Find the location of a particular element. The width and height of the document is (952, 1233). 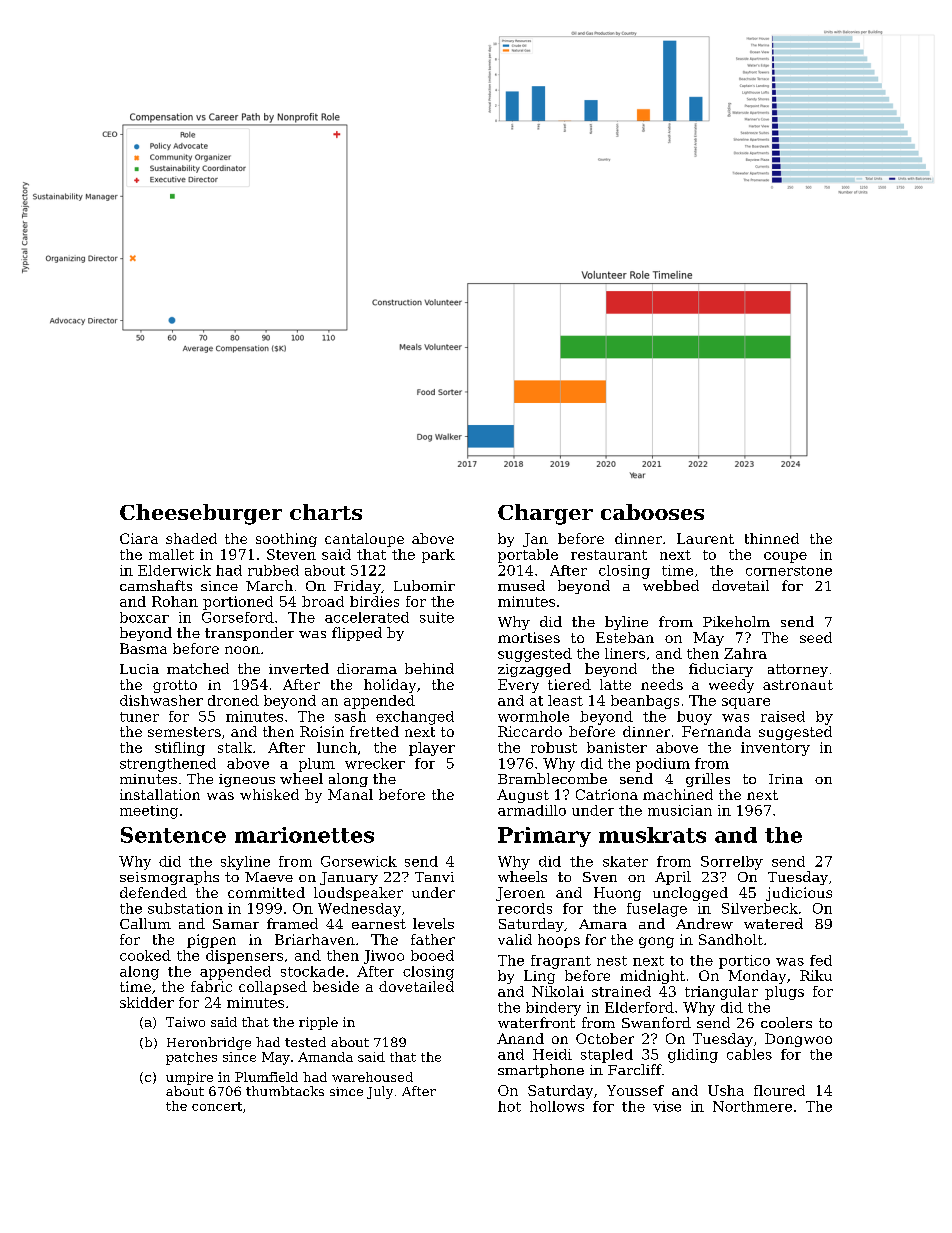

transponder is located at coordinates (249, 634).
